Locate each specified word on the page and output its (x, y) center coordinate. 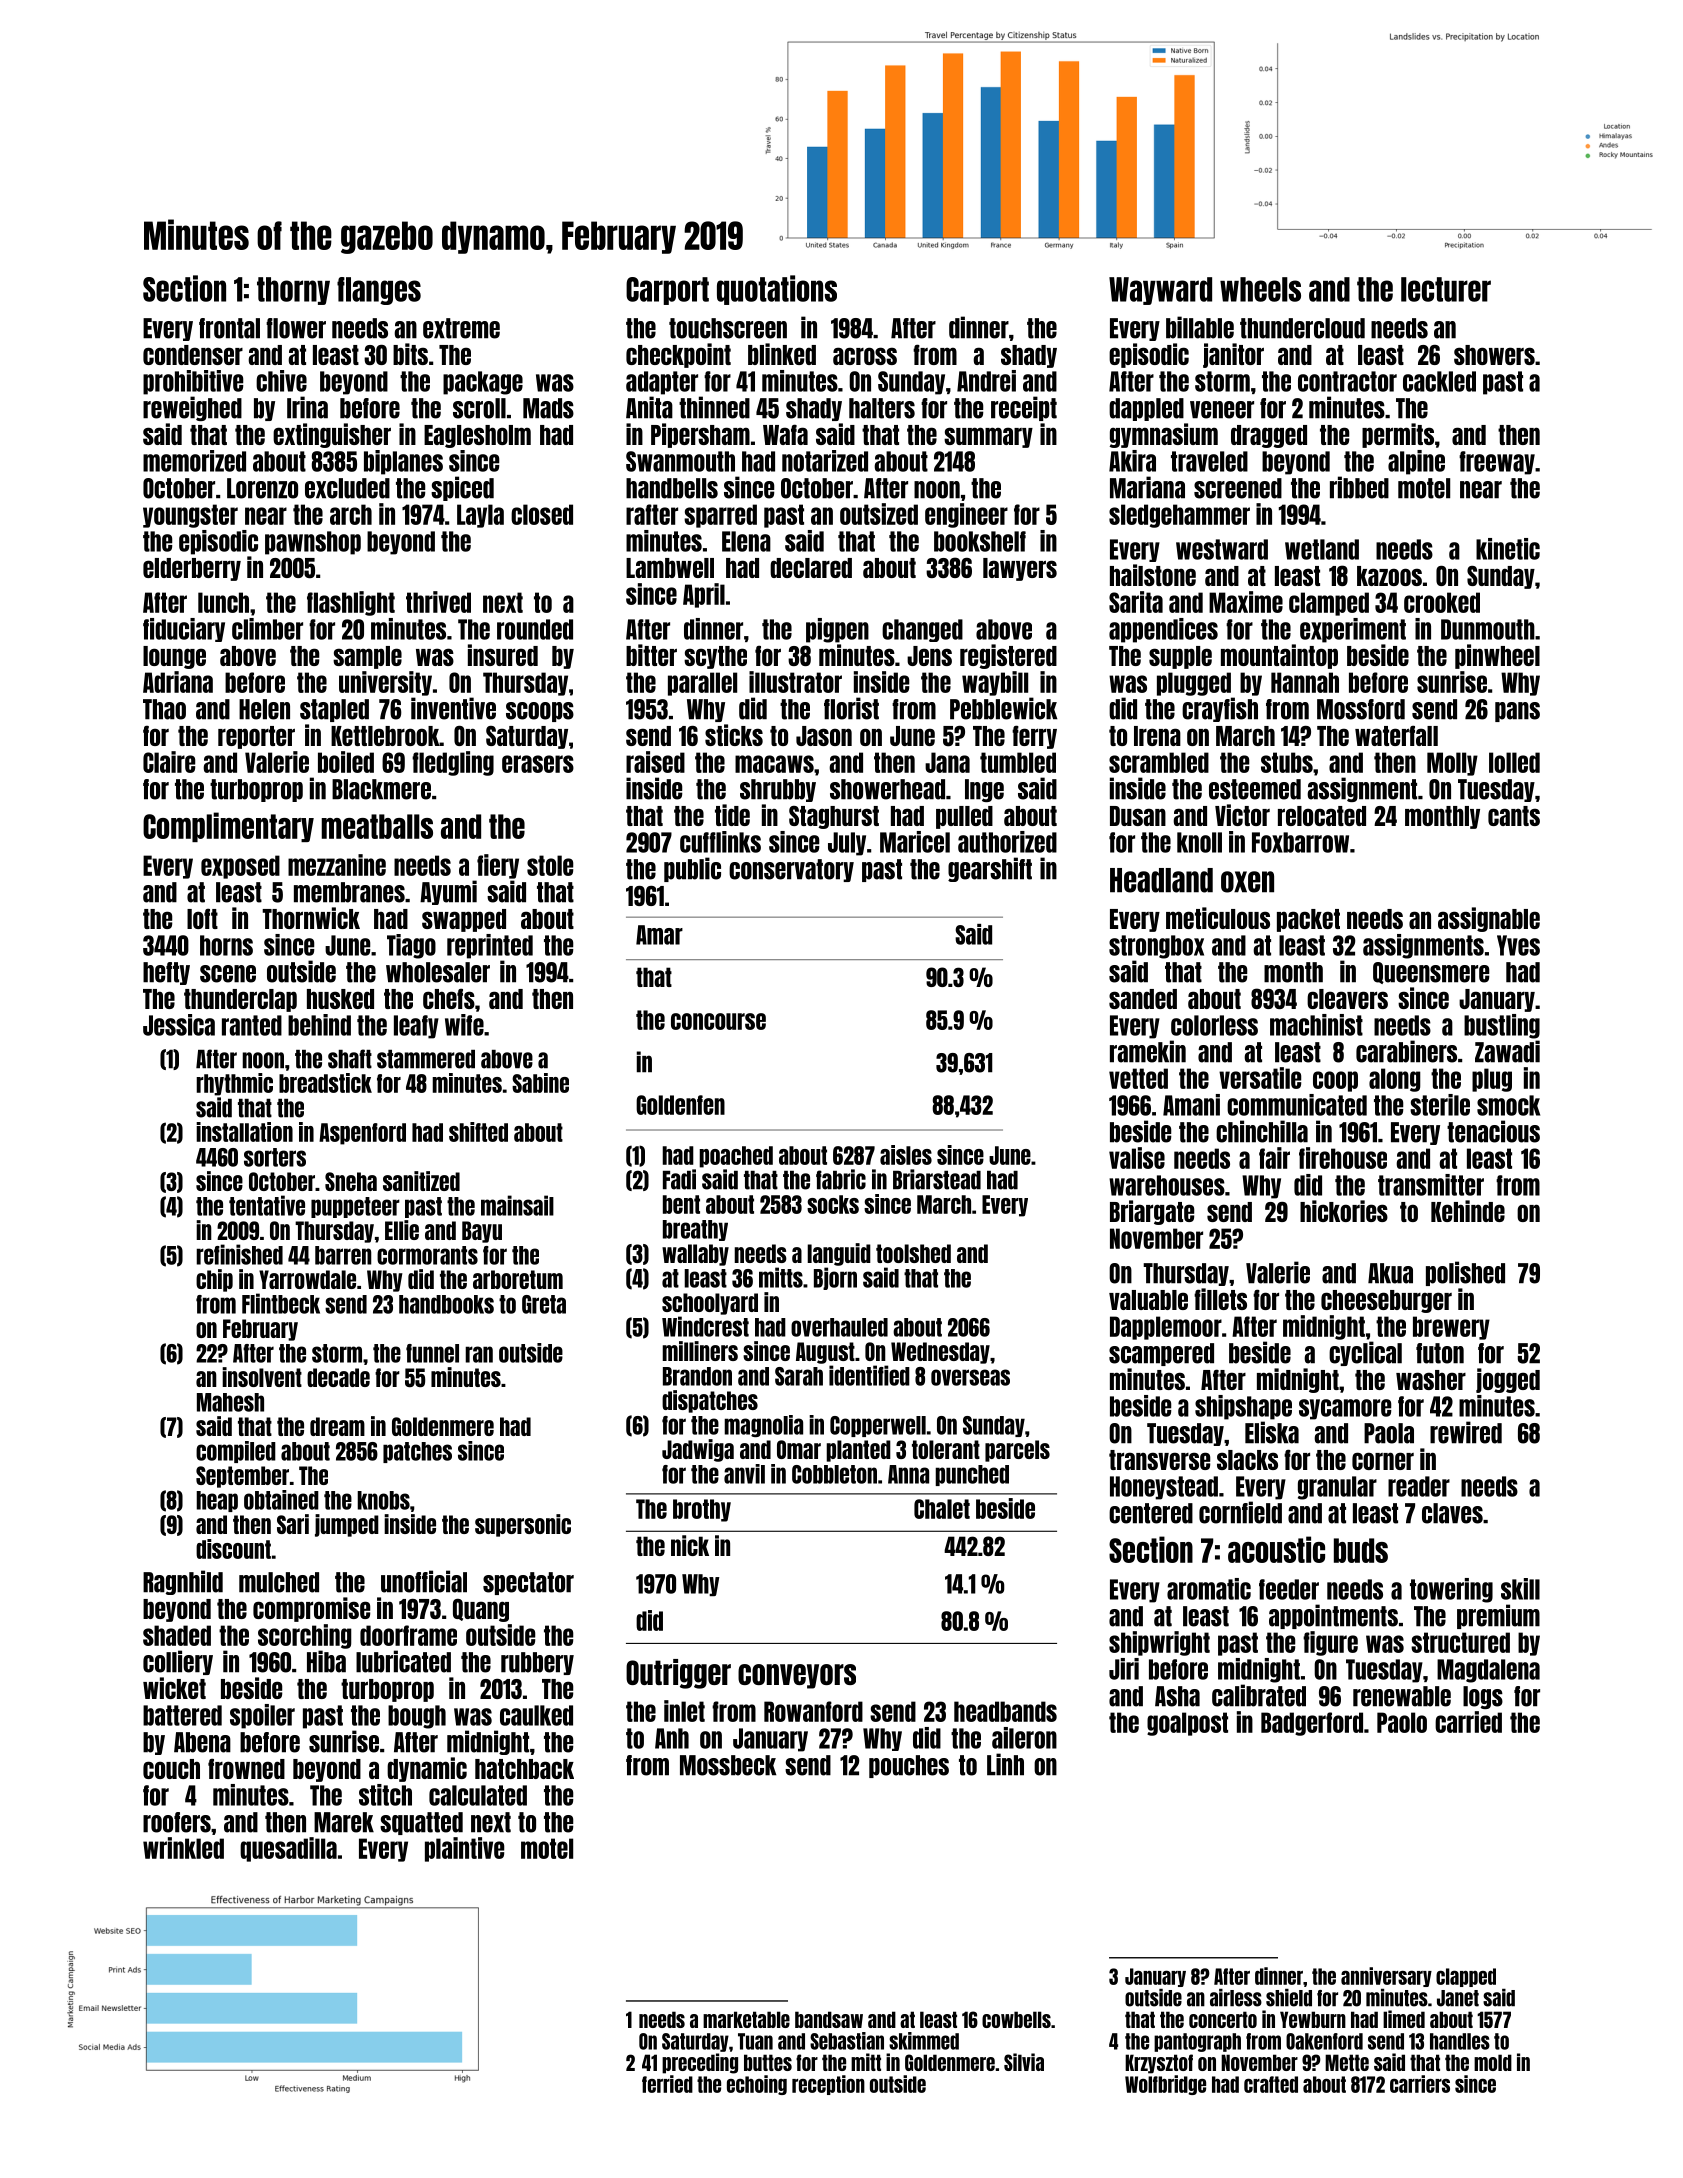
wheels (1260, 289)
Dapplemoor (1166, 1328)
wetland (1322, 549)
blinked (782, 354)
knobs (383, 1500)
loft (202, 918)
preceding (700, 2063)
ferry (1034, 737)
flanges (379, 291)
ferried (667, 2084)
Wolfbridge (1165, 2085)
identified (869, 1375)
